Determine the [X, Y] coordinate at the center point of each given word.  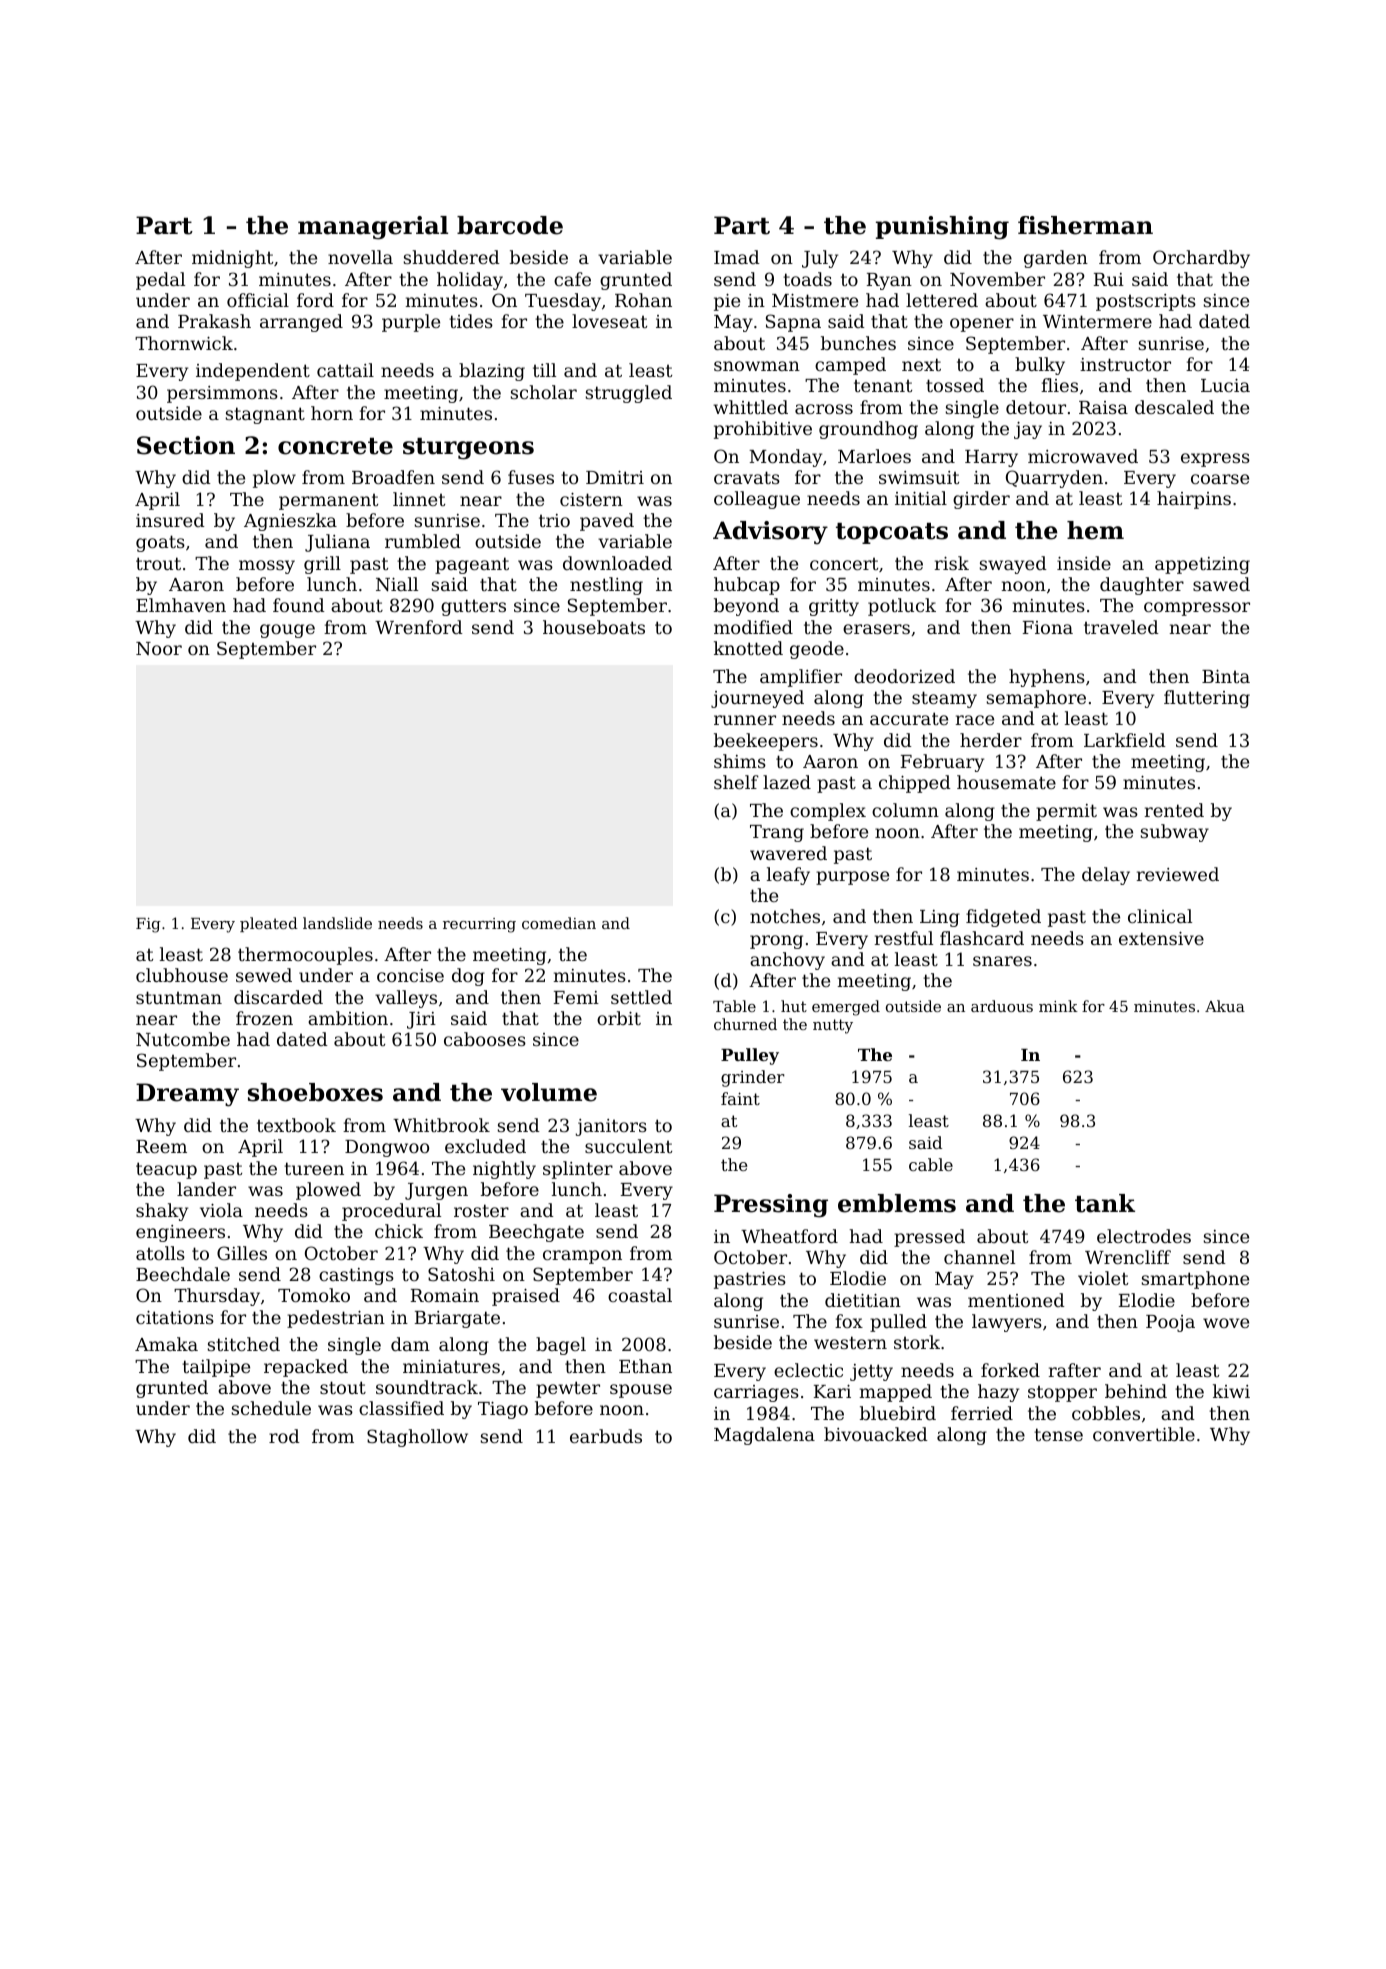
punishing [942, 228]
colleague [757, 500]
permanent [328, 502]
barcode [510, 225]
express [1215, 460]
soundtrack [427, 1387]
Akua [1225, 1006]
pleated [269, 924]
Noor [159, 648]
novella [360, 257]
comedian [559, 923]
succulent [628, 1146]
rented [1174, 810]
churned [745, 1024]
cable [931, 1164]
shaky [162, 1212]
